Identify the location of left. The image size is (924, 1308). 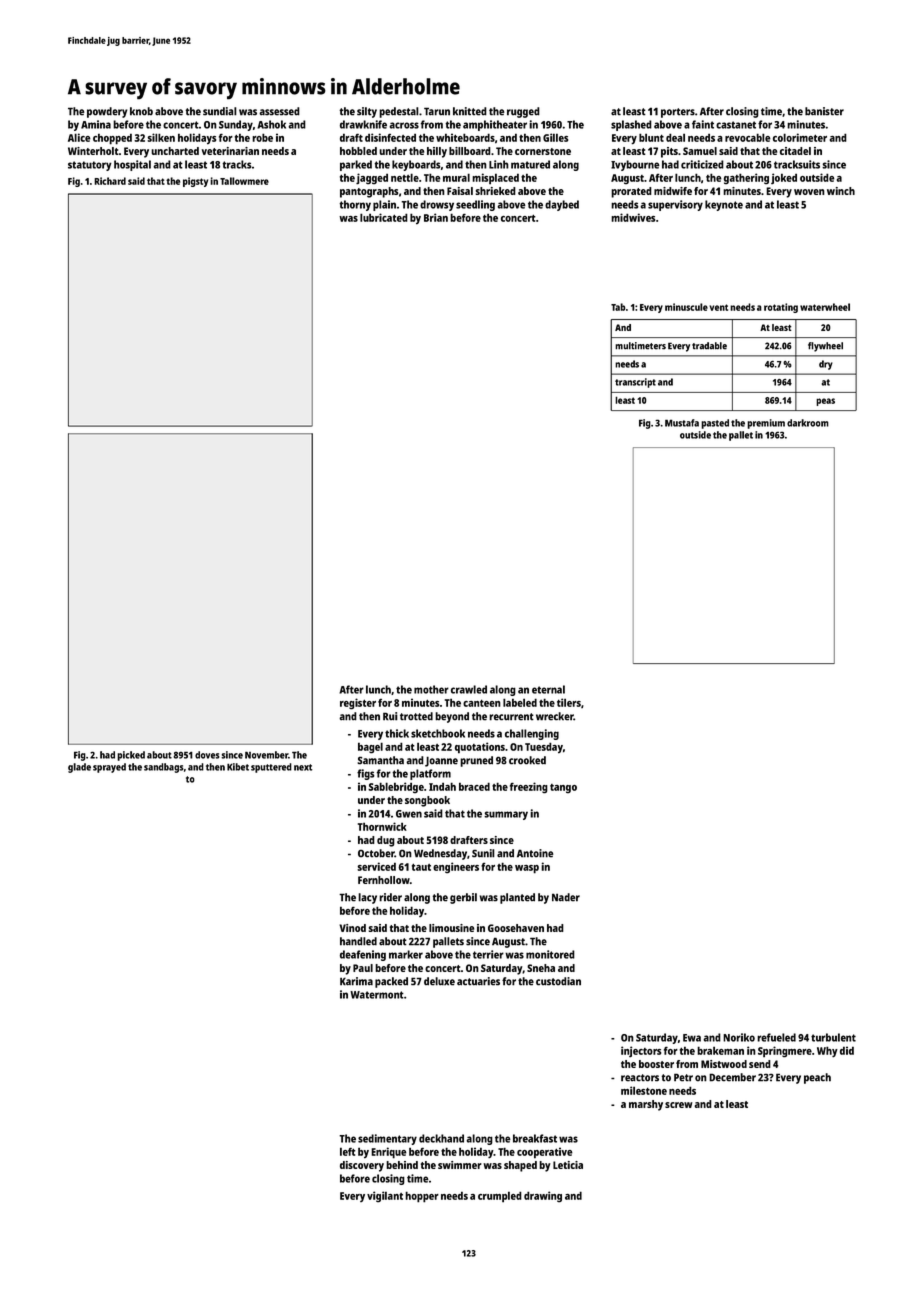
(348, 1151).
